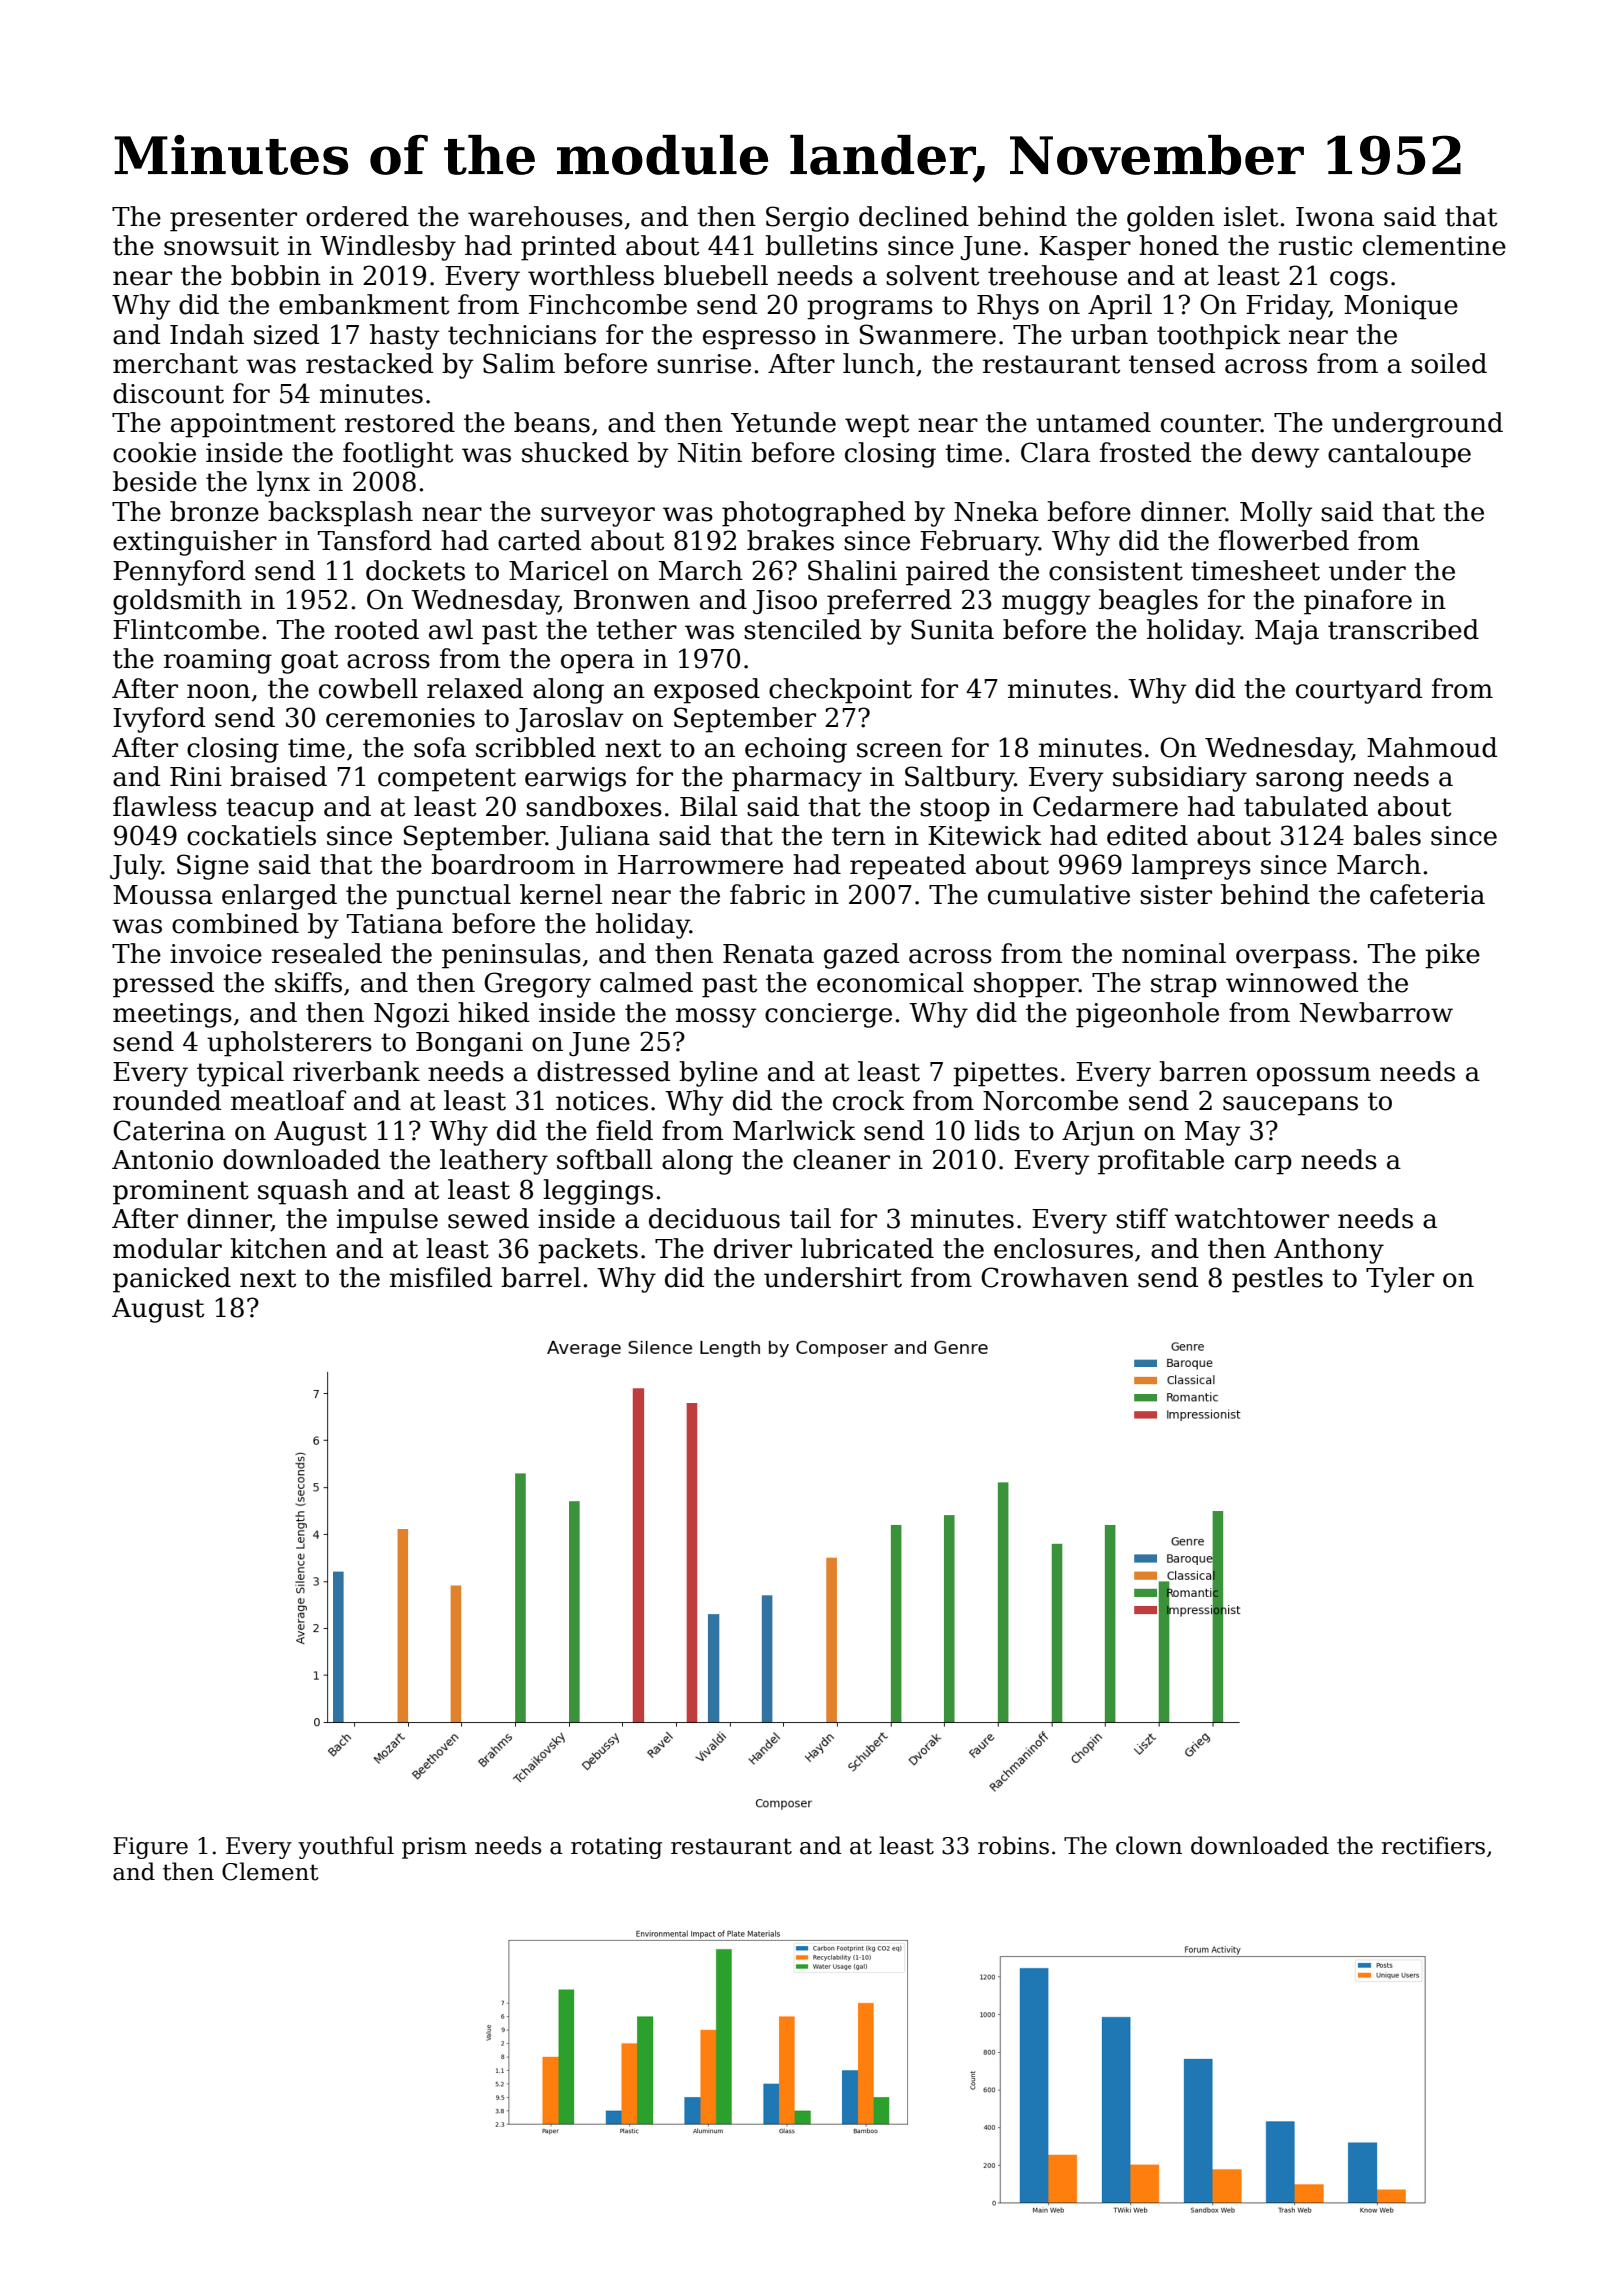  Describe the element at coordinates (1149, 1845) in the document. I see `clown` at that location.
